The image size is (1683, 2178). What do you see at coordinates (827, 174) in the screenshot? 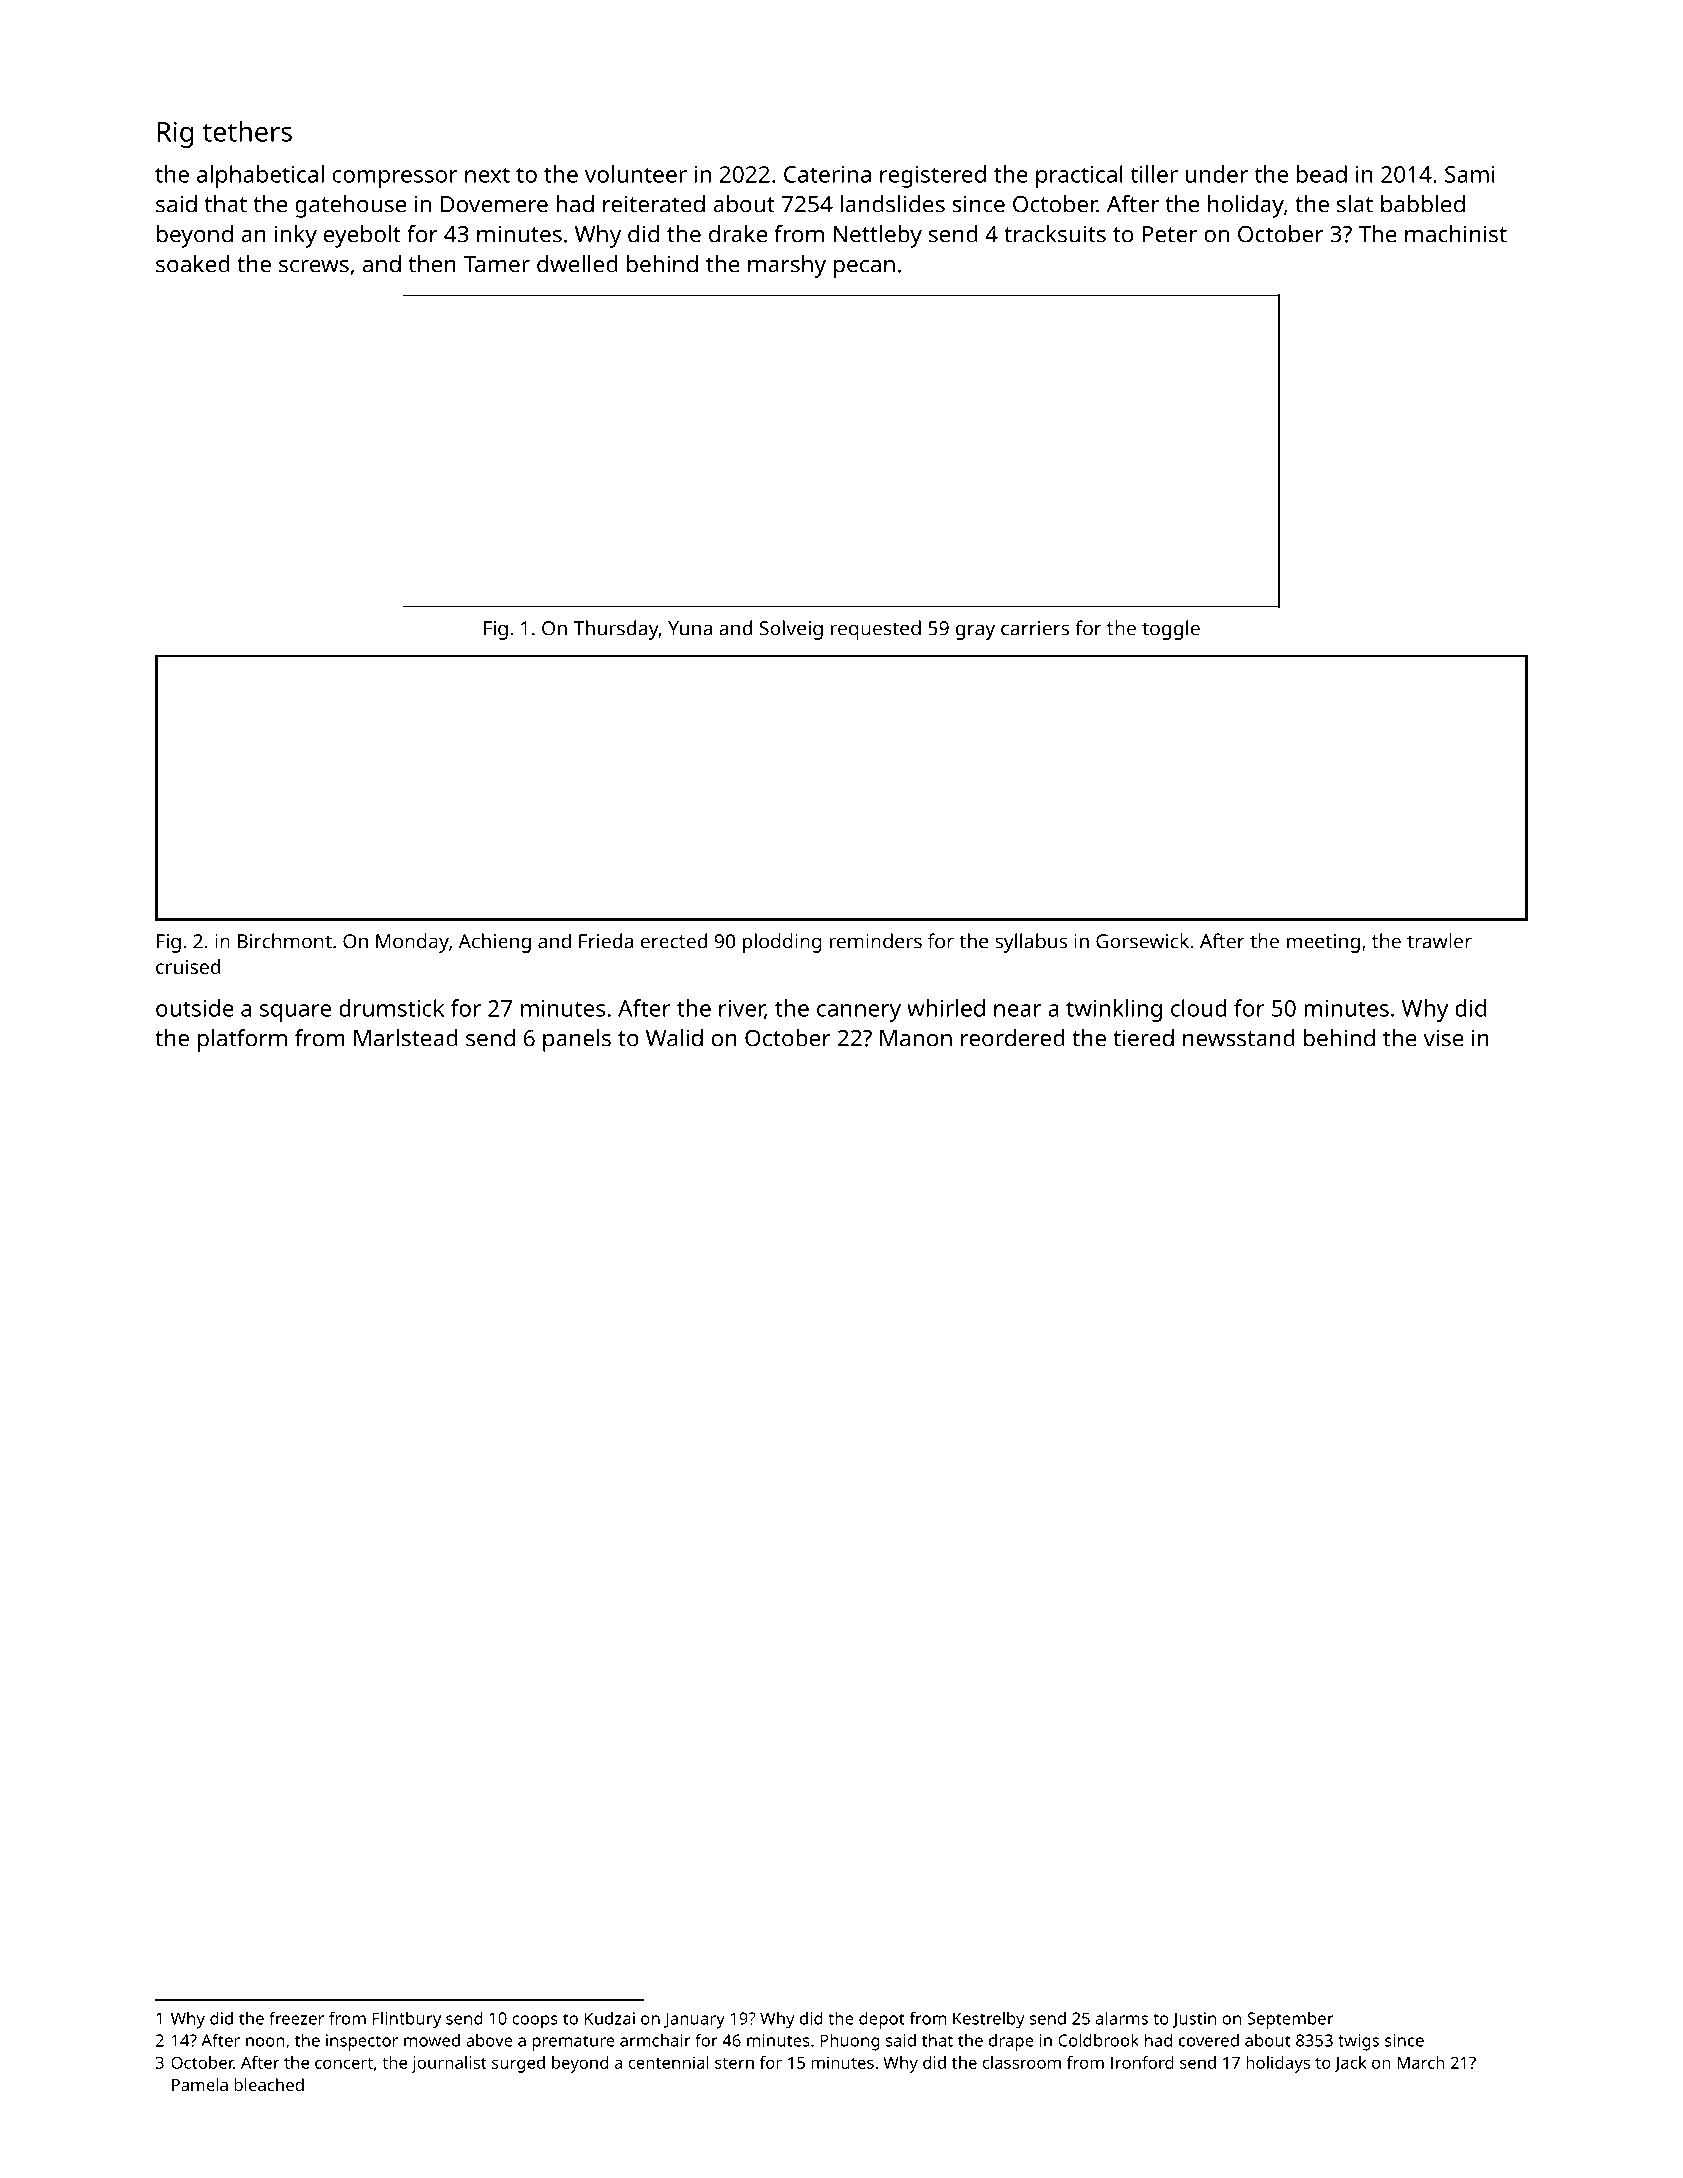
I see `Caterina` at bounding box center [827, 174].
